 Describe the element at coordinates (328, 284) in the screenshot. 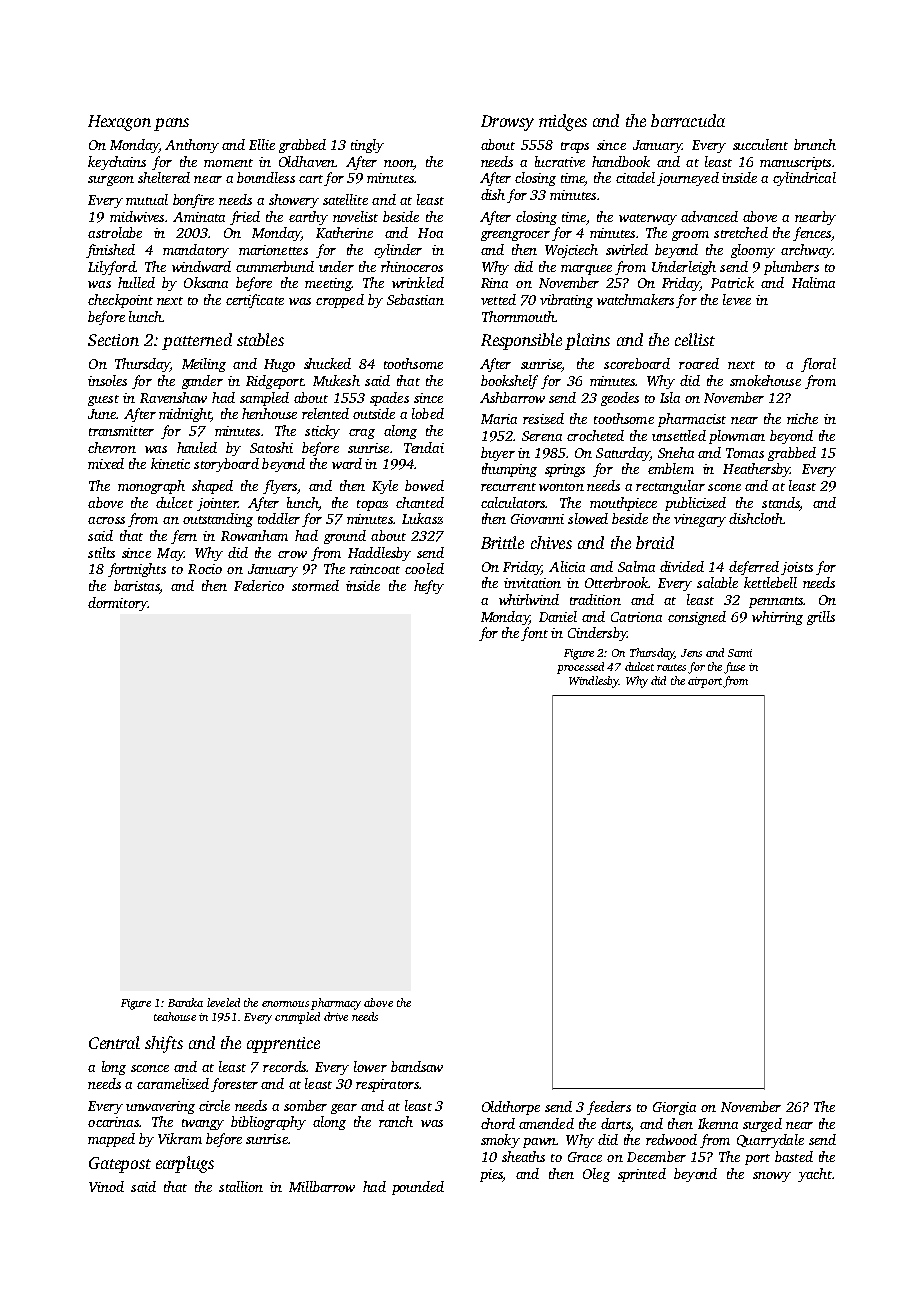

I see `meeting` at that location.
